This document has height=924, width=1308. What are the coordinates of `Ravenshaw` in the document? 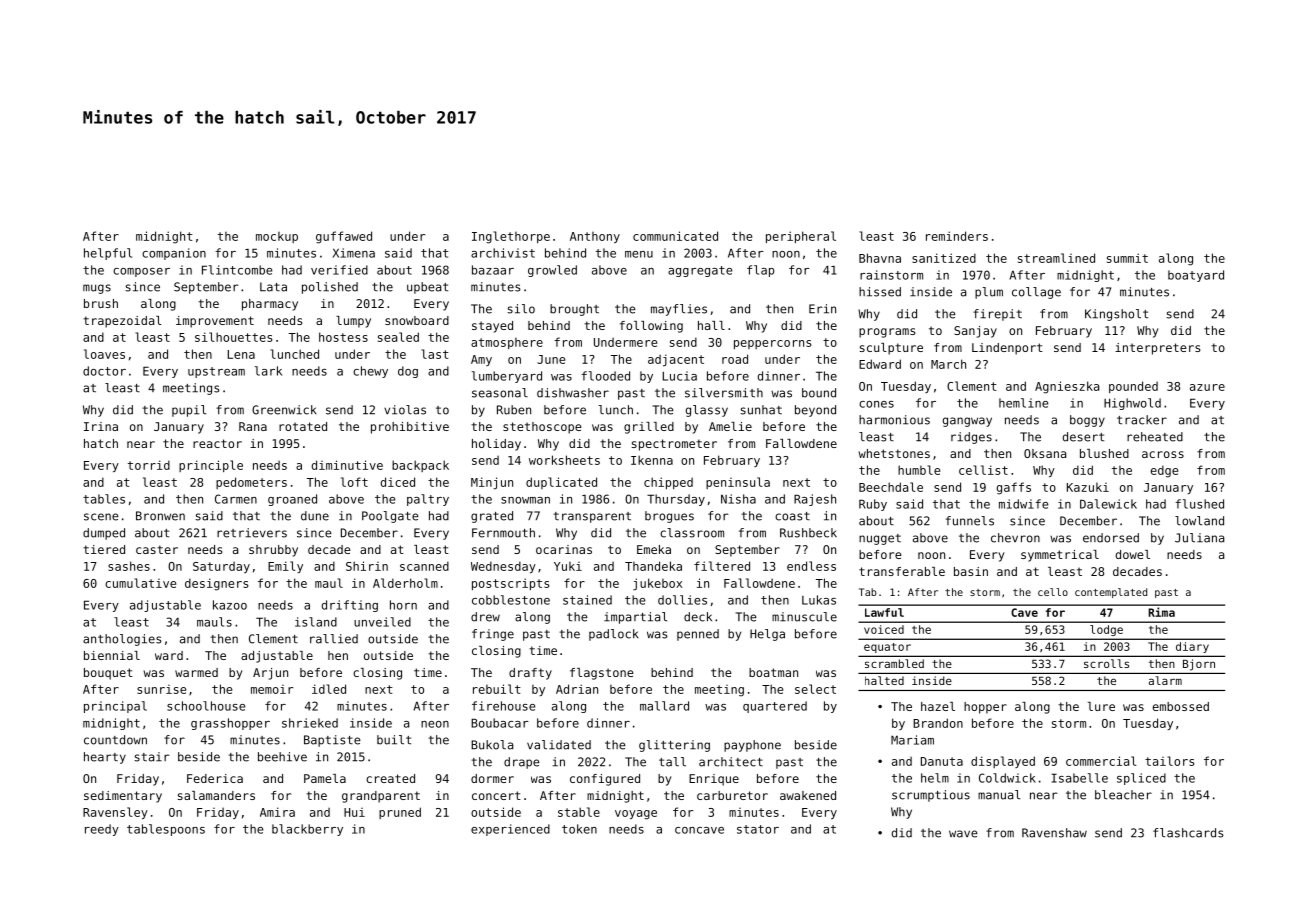 It's located at (1054, 833).
